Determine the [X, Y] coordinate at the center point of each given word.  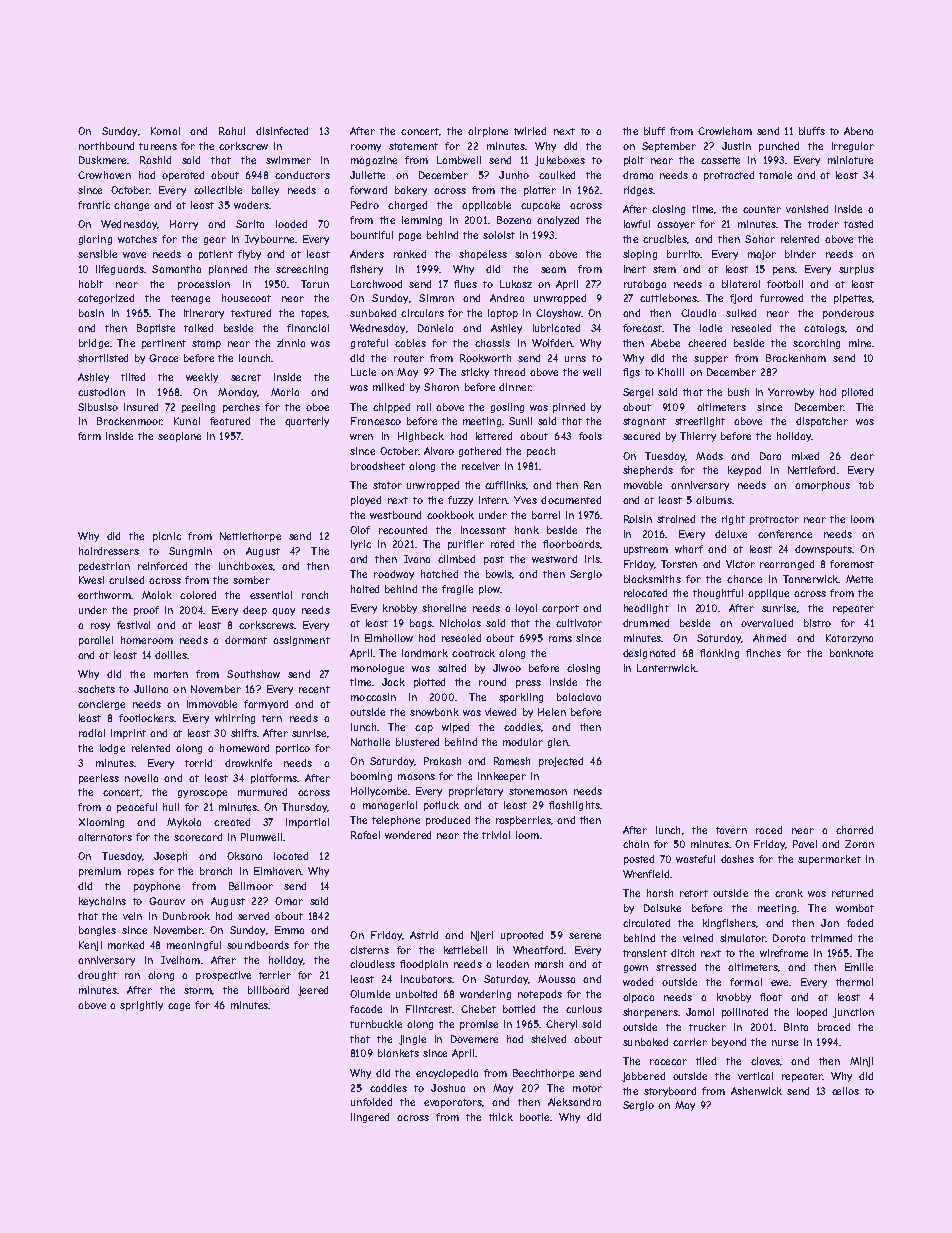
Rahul [232, 131]
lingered [370, 1118]
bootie [534, 1117]
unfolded [371, 1102]
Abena [858, 131]
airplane [488, 132]
